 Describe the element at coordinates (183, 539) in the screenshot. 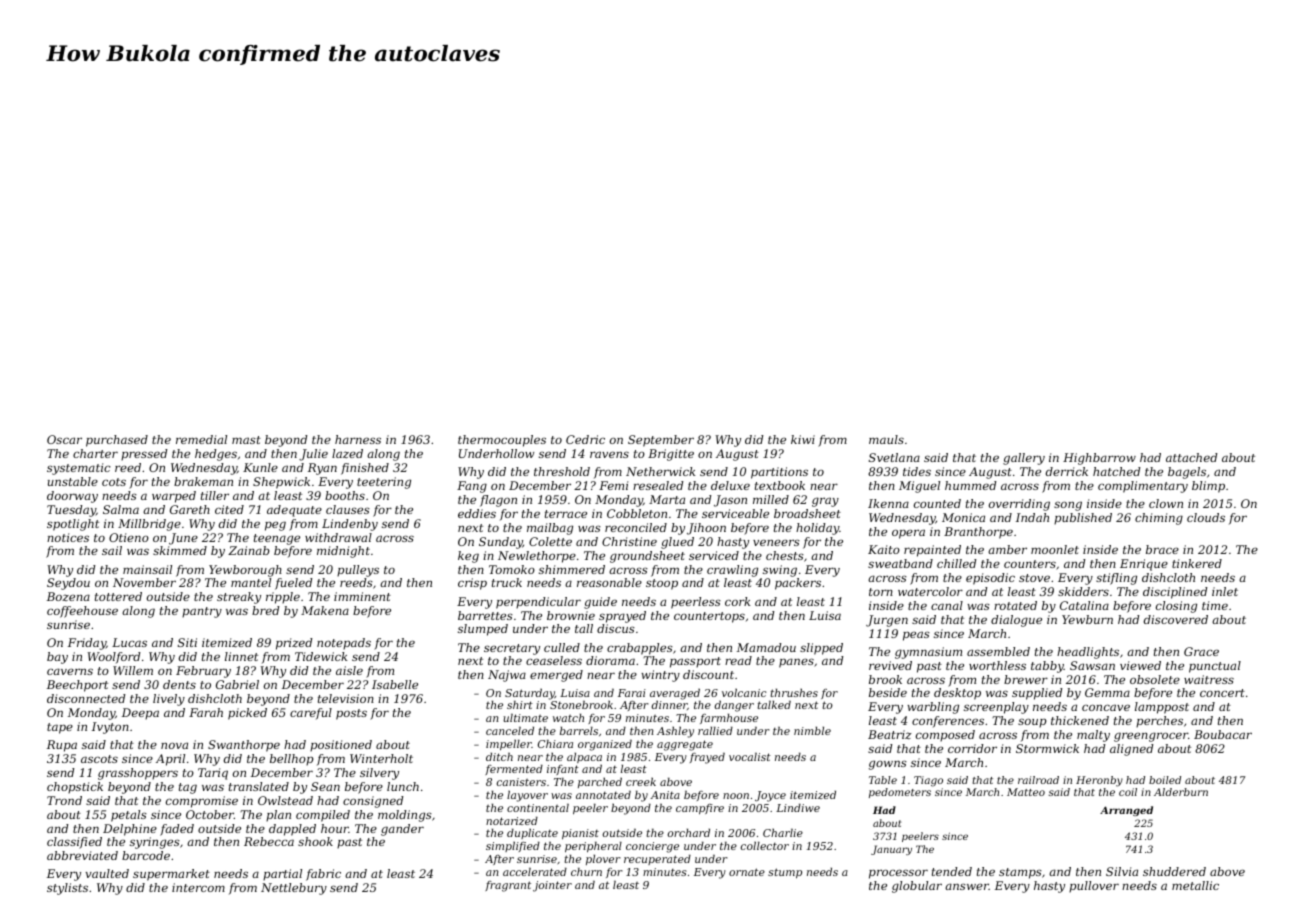

I see `June` at that location.
